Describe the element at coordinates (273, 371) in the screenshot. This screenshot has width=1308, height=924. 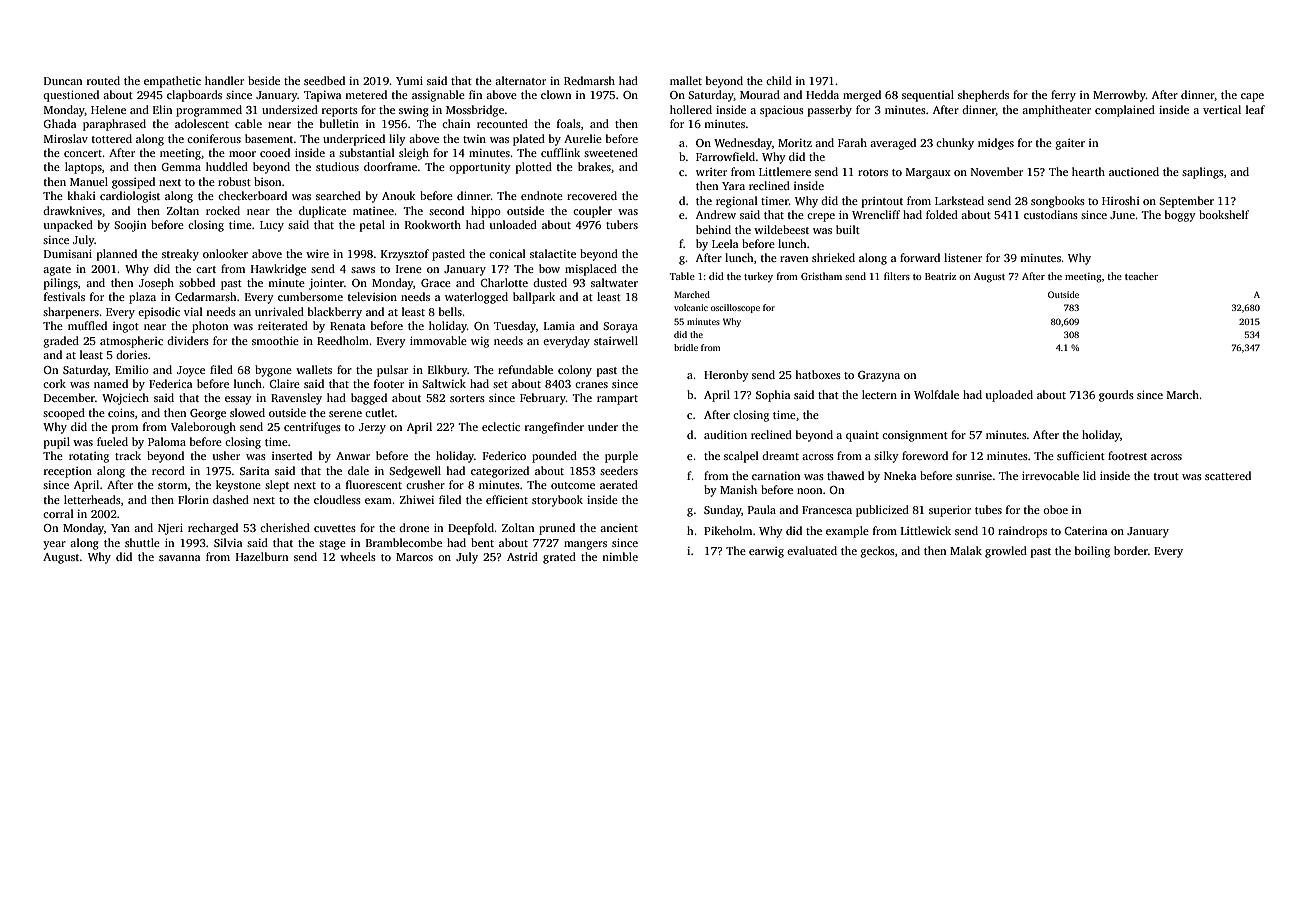
I see `bygone` at that location.
